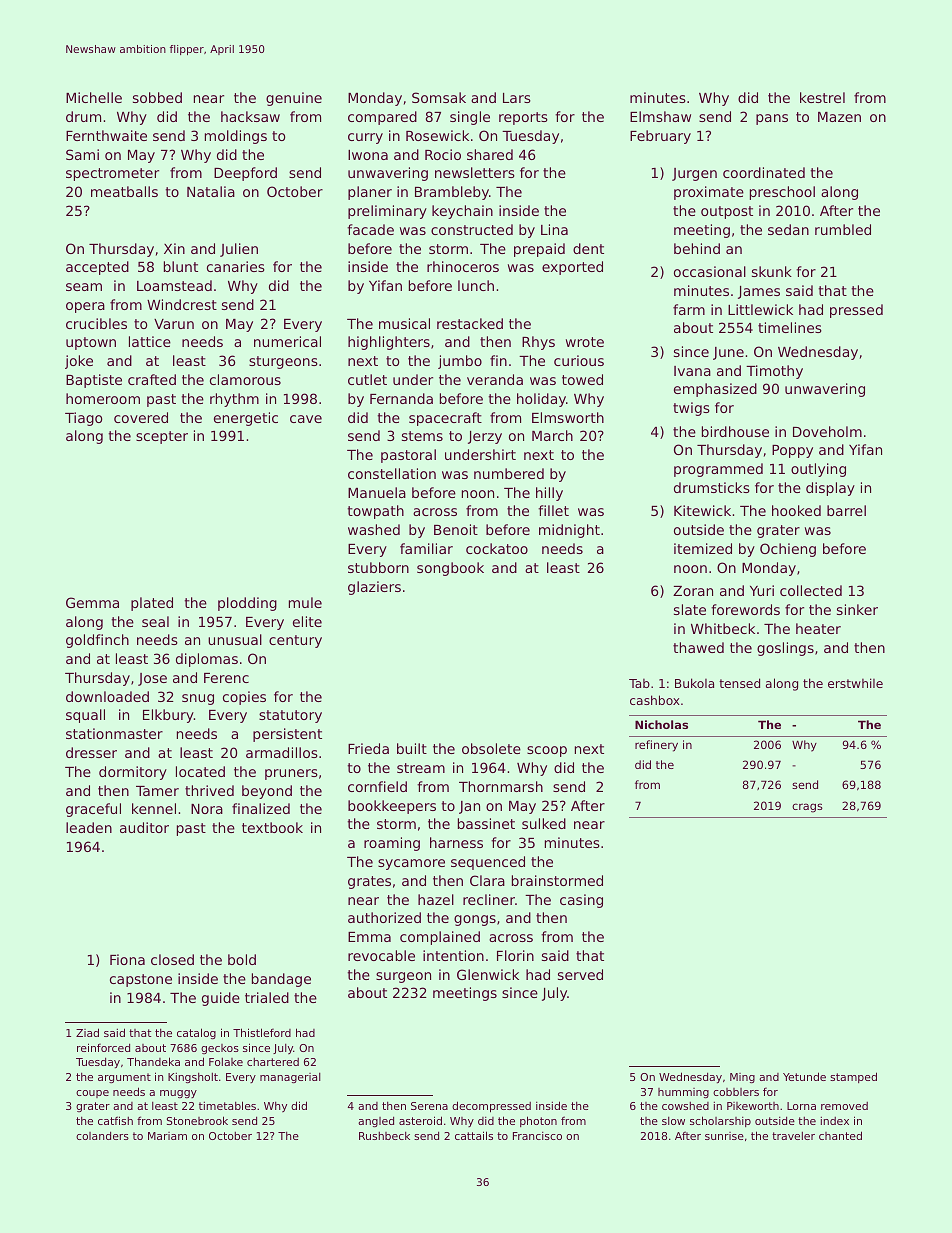 The height and width of the page is (1233, 952). What do you see at coordinates (660, 116) in the page?
I see `Elmshaw` at bounding box center [660, 116].
